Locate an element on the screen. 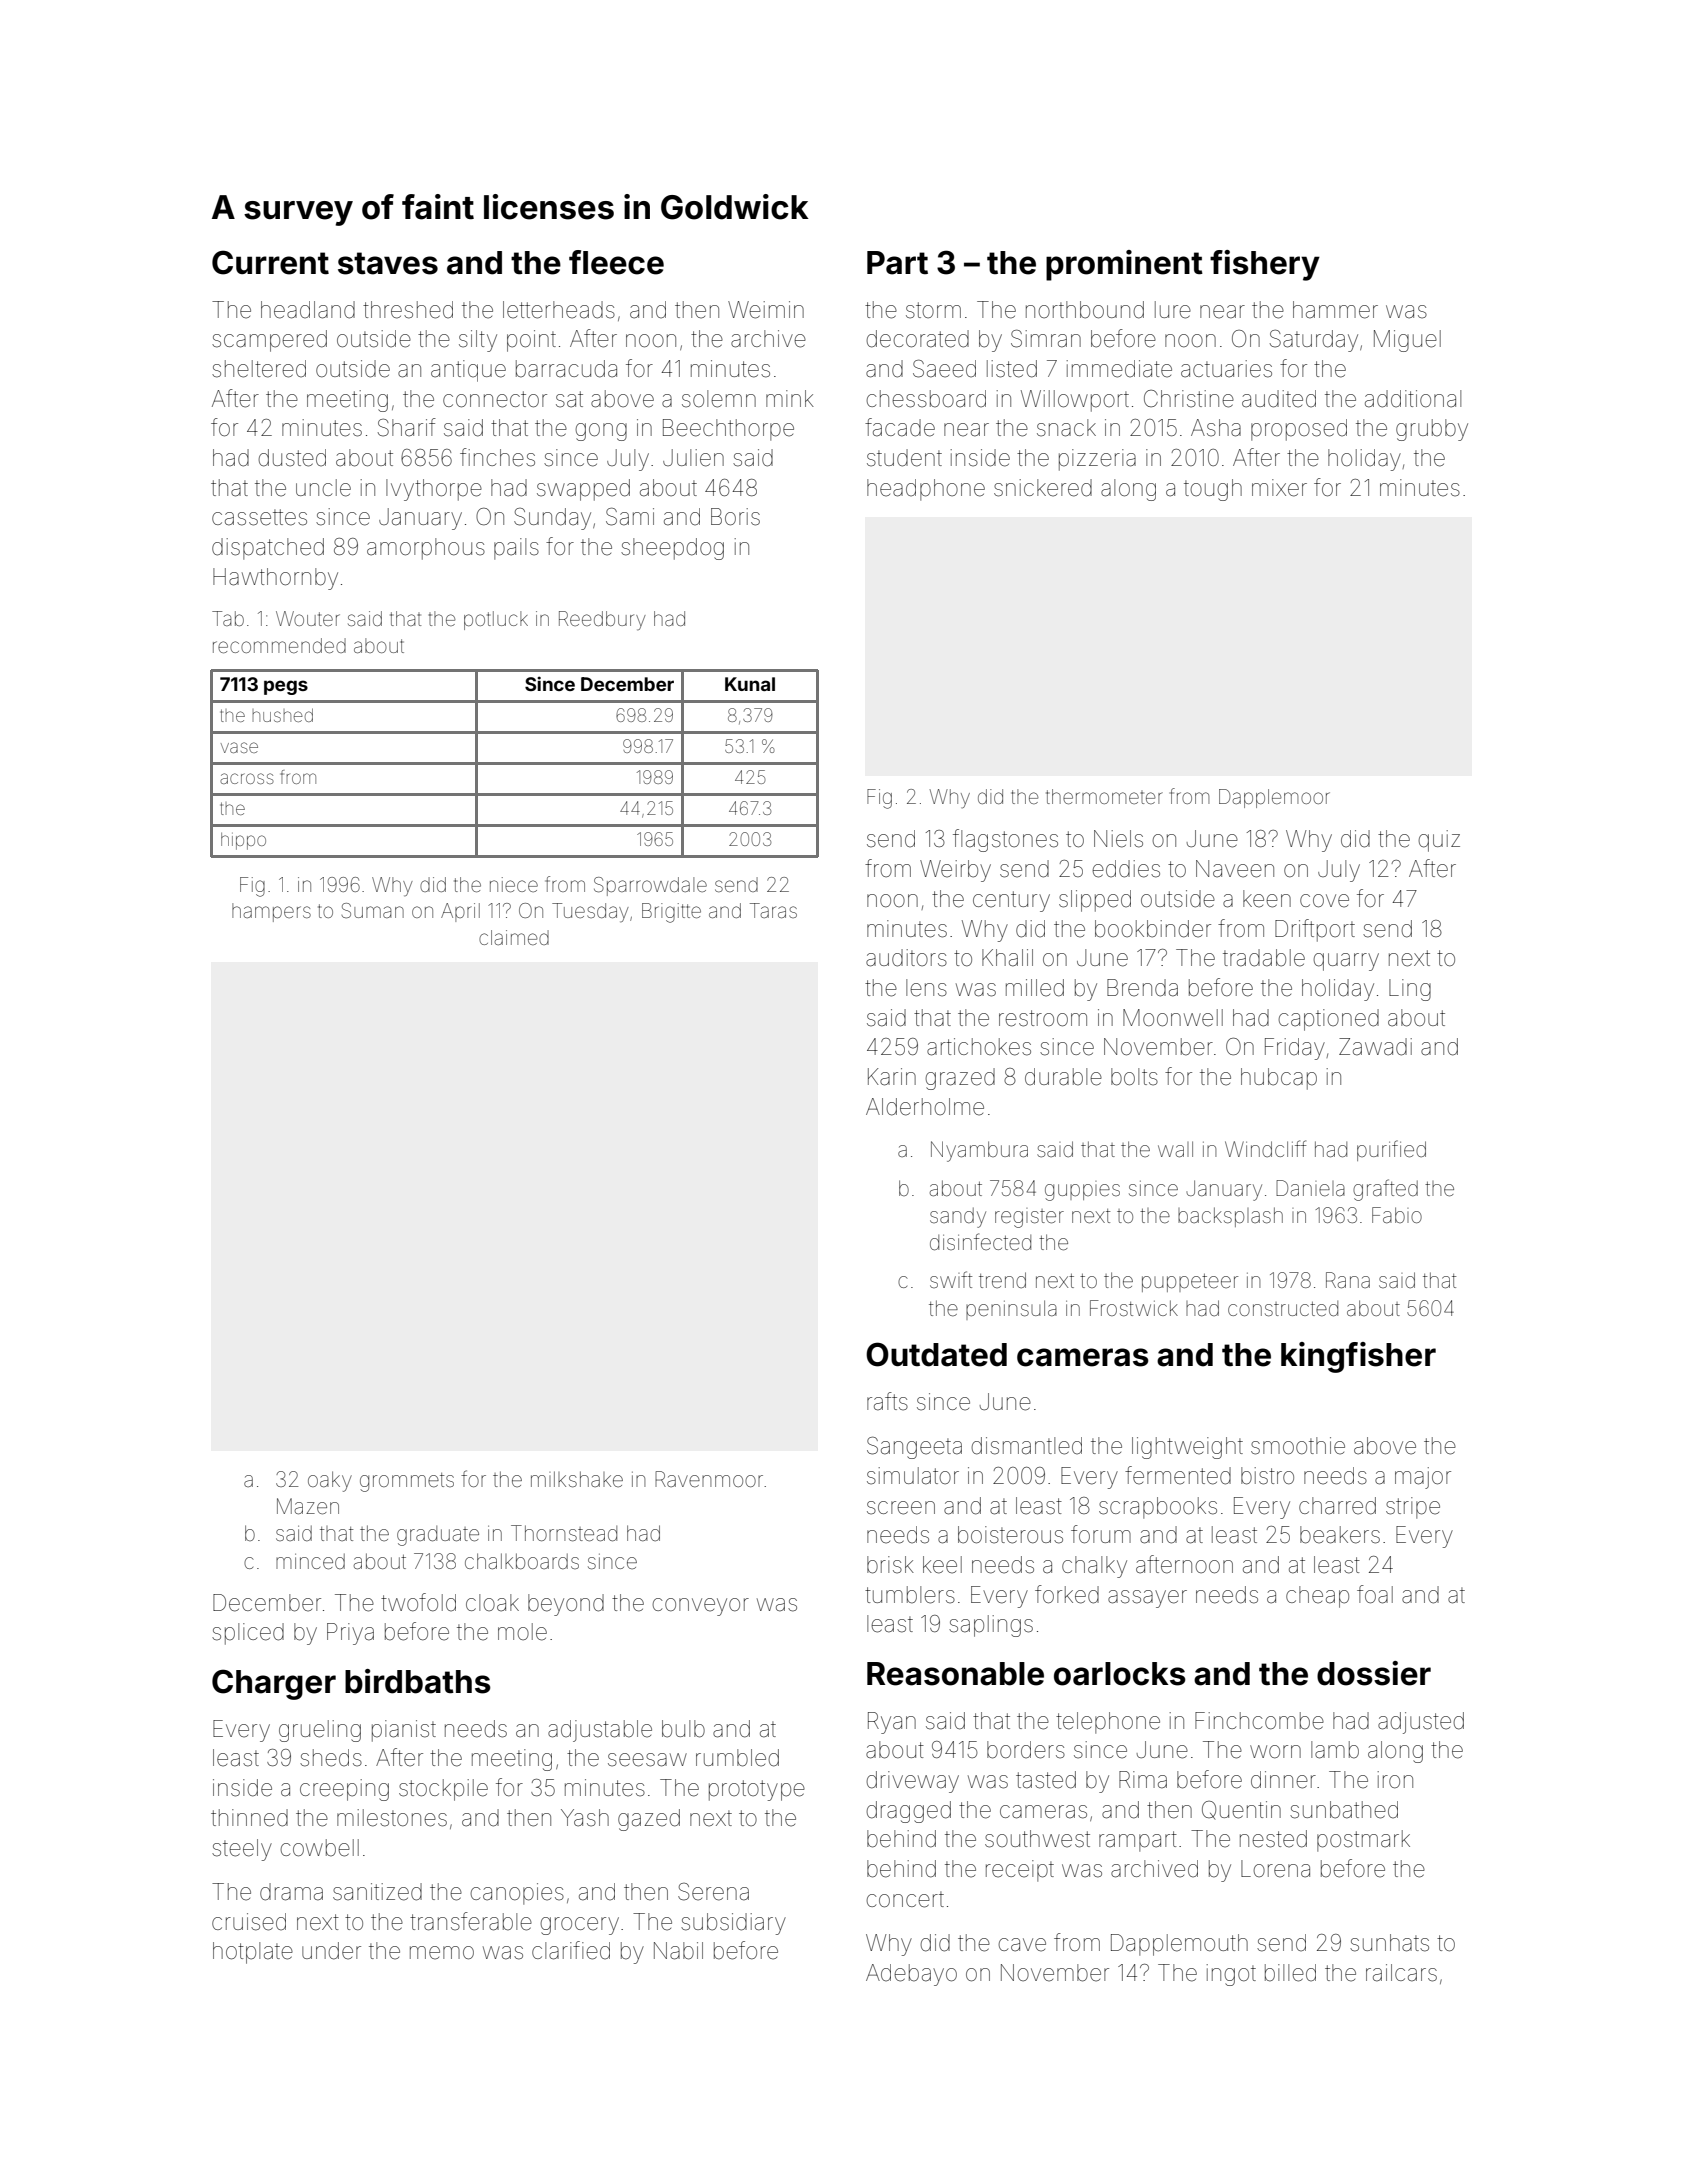 This screenshot has width=1683, height=2178. hampers is located at coordinates (271, 912).
